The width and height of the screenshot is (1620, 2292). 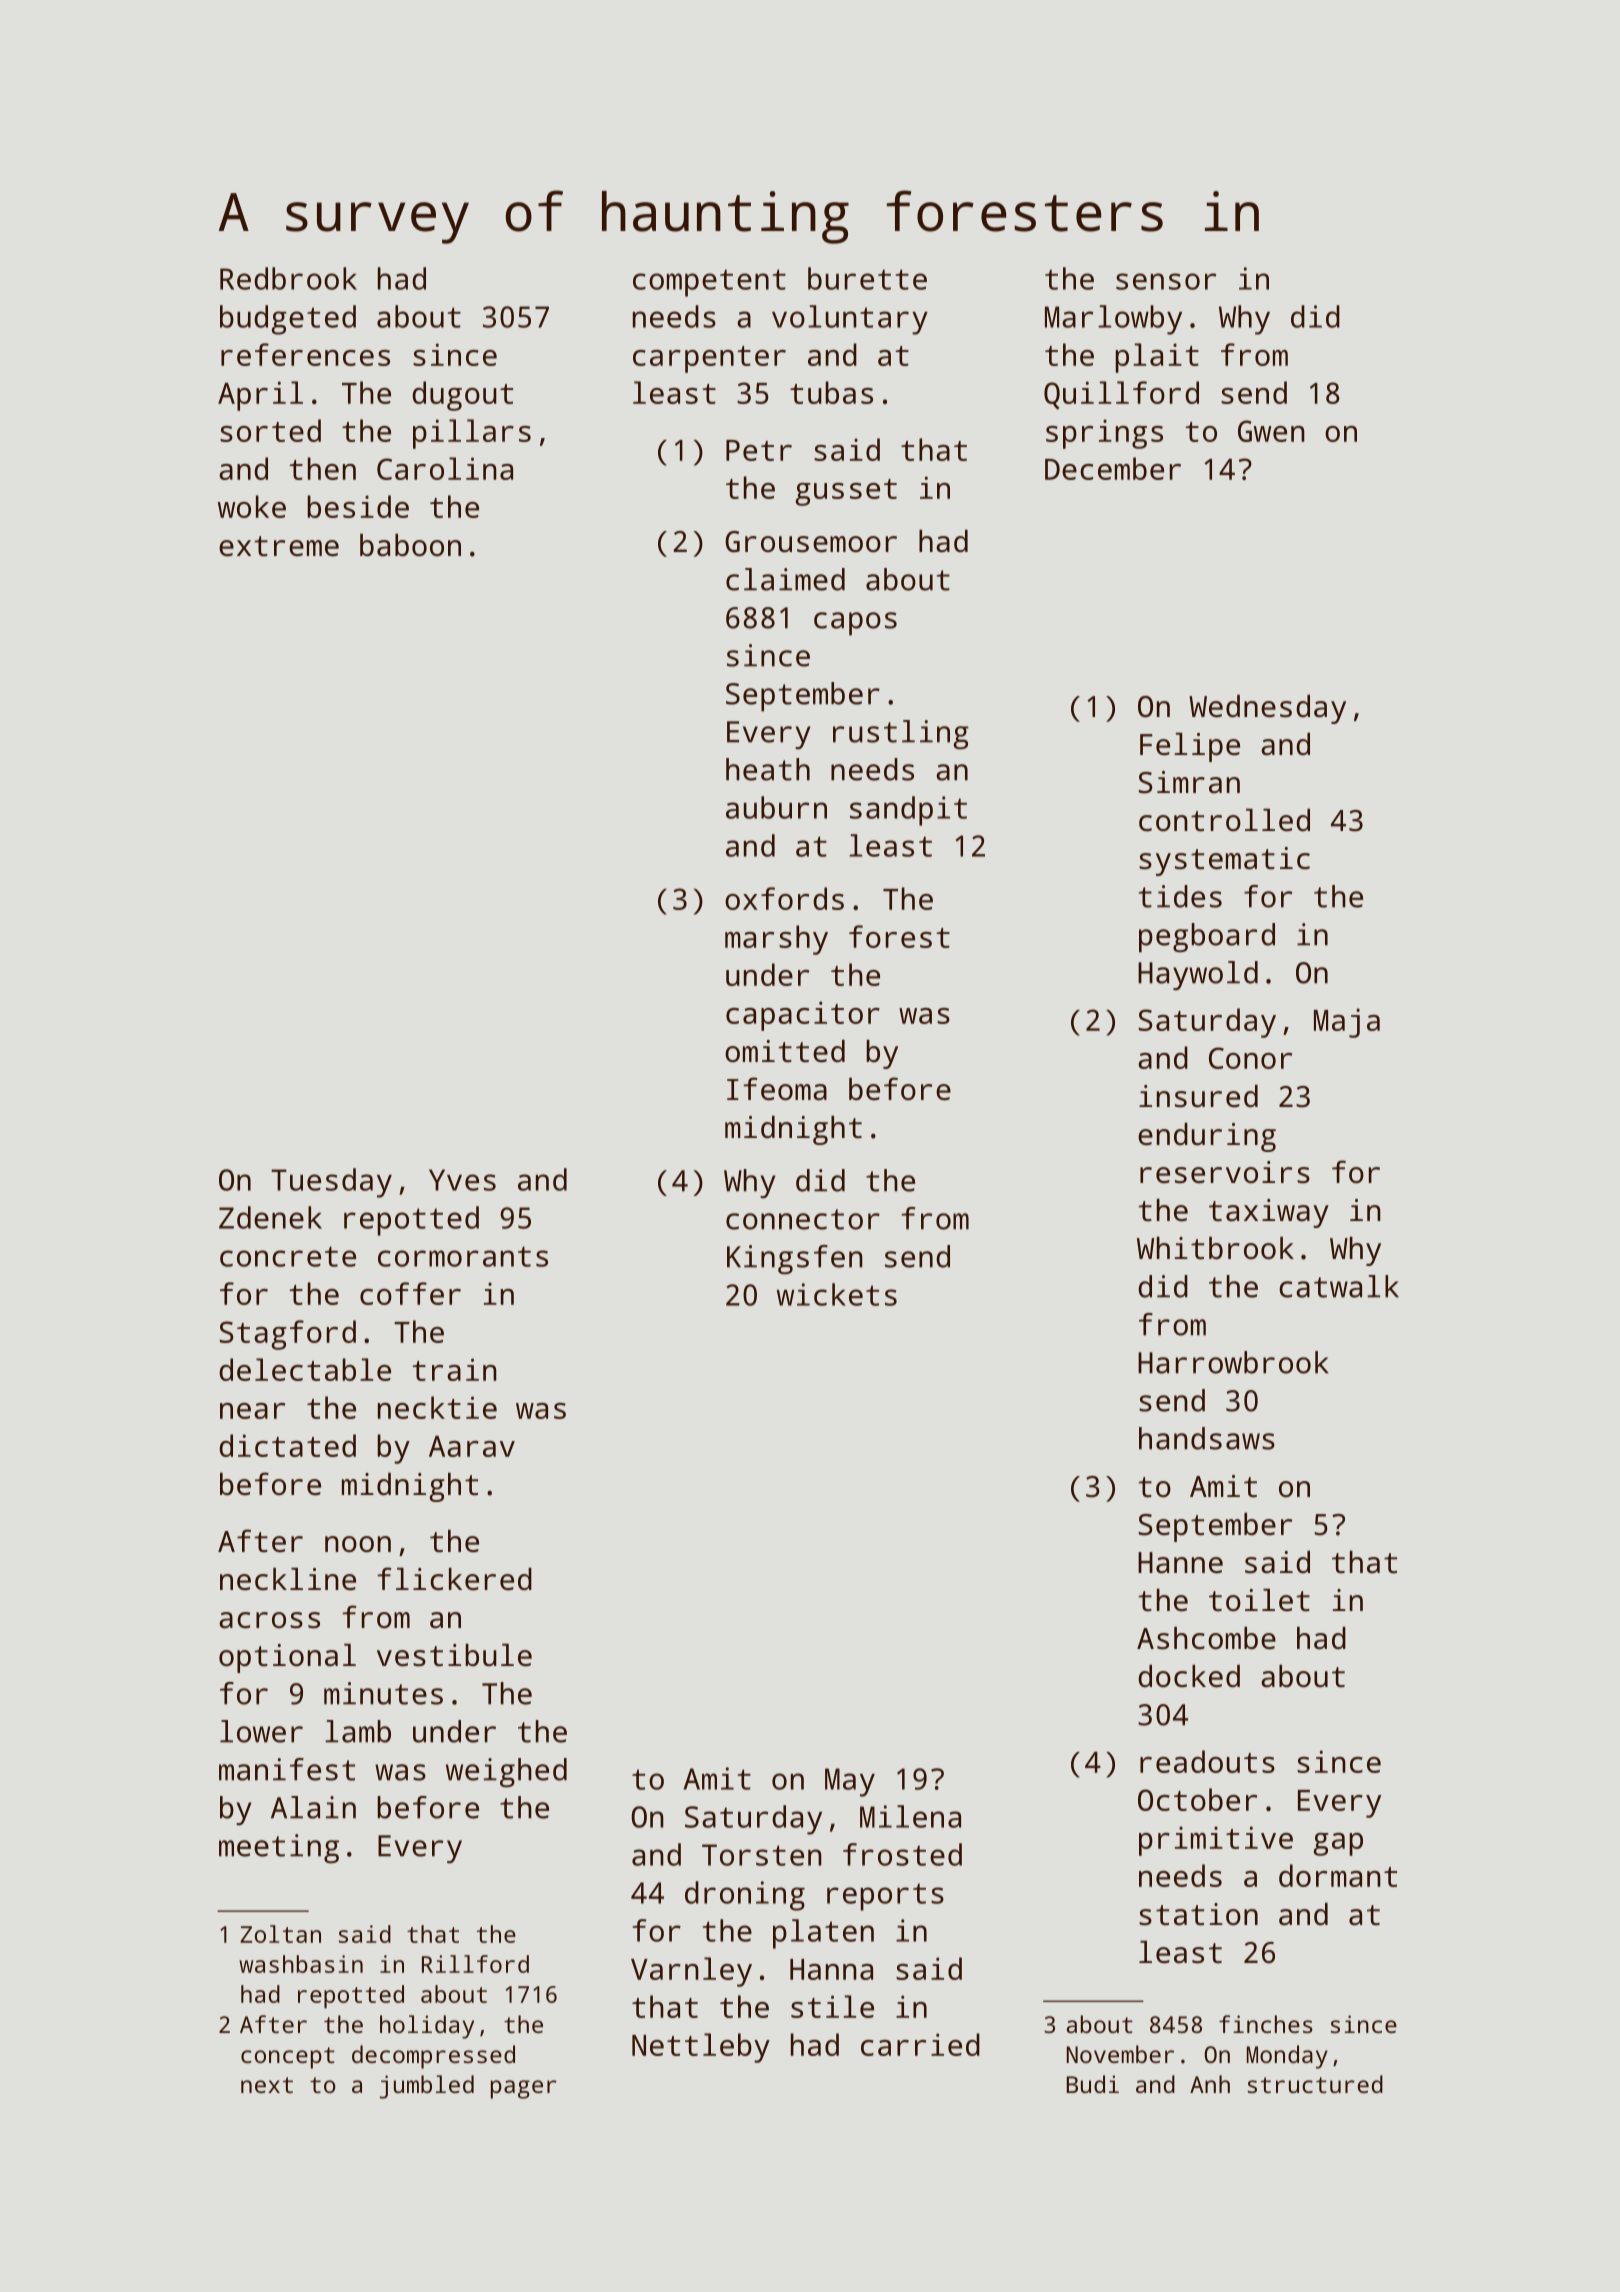 What do you see at coordinates (1180, 1563) in the screenshot?
I see `Hanne` at bounding box center [1180, 1563].
